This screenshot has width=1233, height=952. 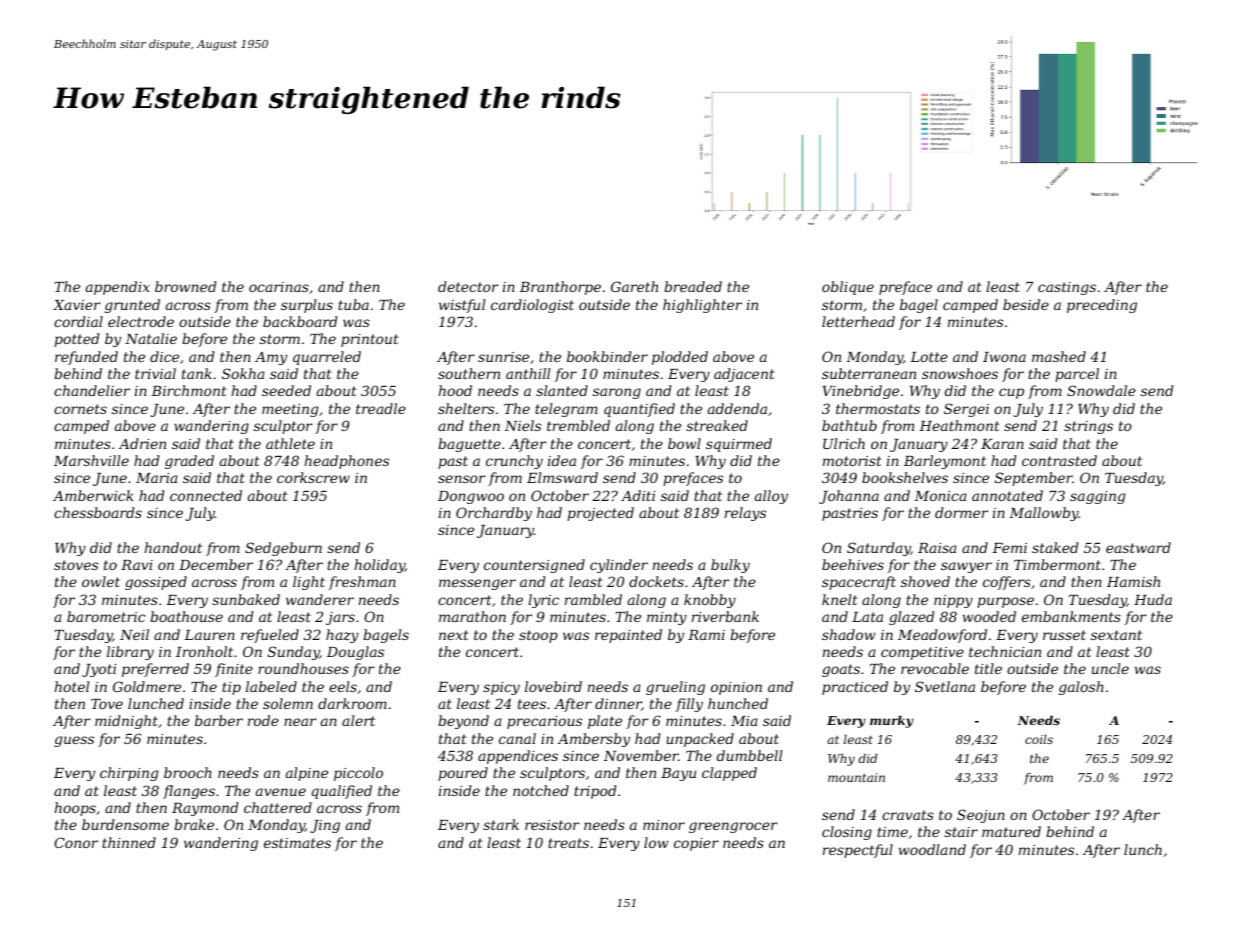 I want to click on estimates, so click(x=297, y=843).
